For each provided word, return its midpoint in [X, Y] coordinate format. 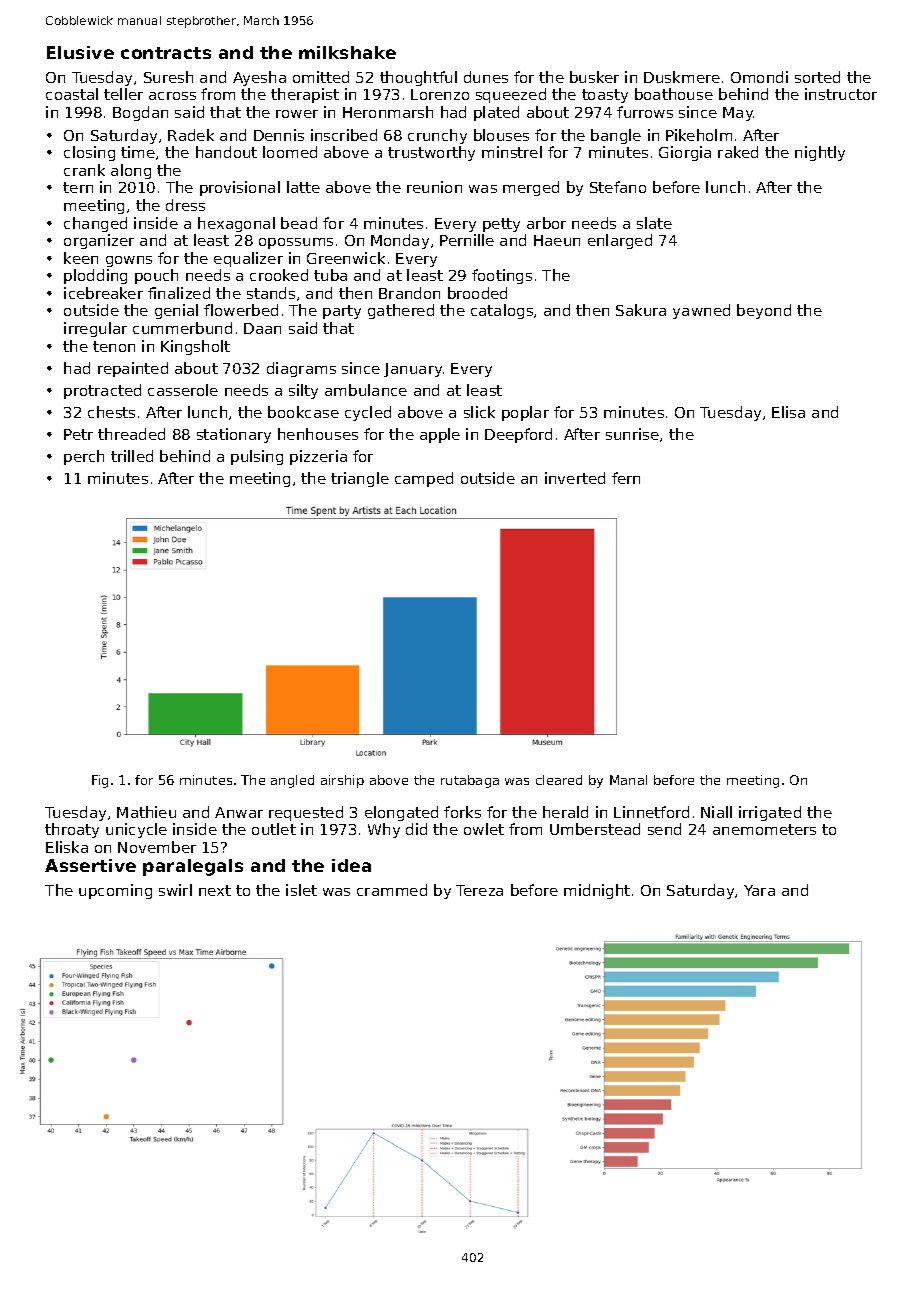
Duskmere [682, 77]
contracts [166, 53]
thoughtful [418, 78]
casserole [183, 390]
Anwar [239, 812]
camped [424, 479]
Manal [628, 780]
